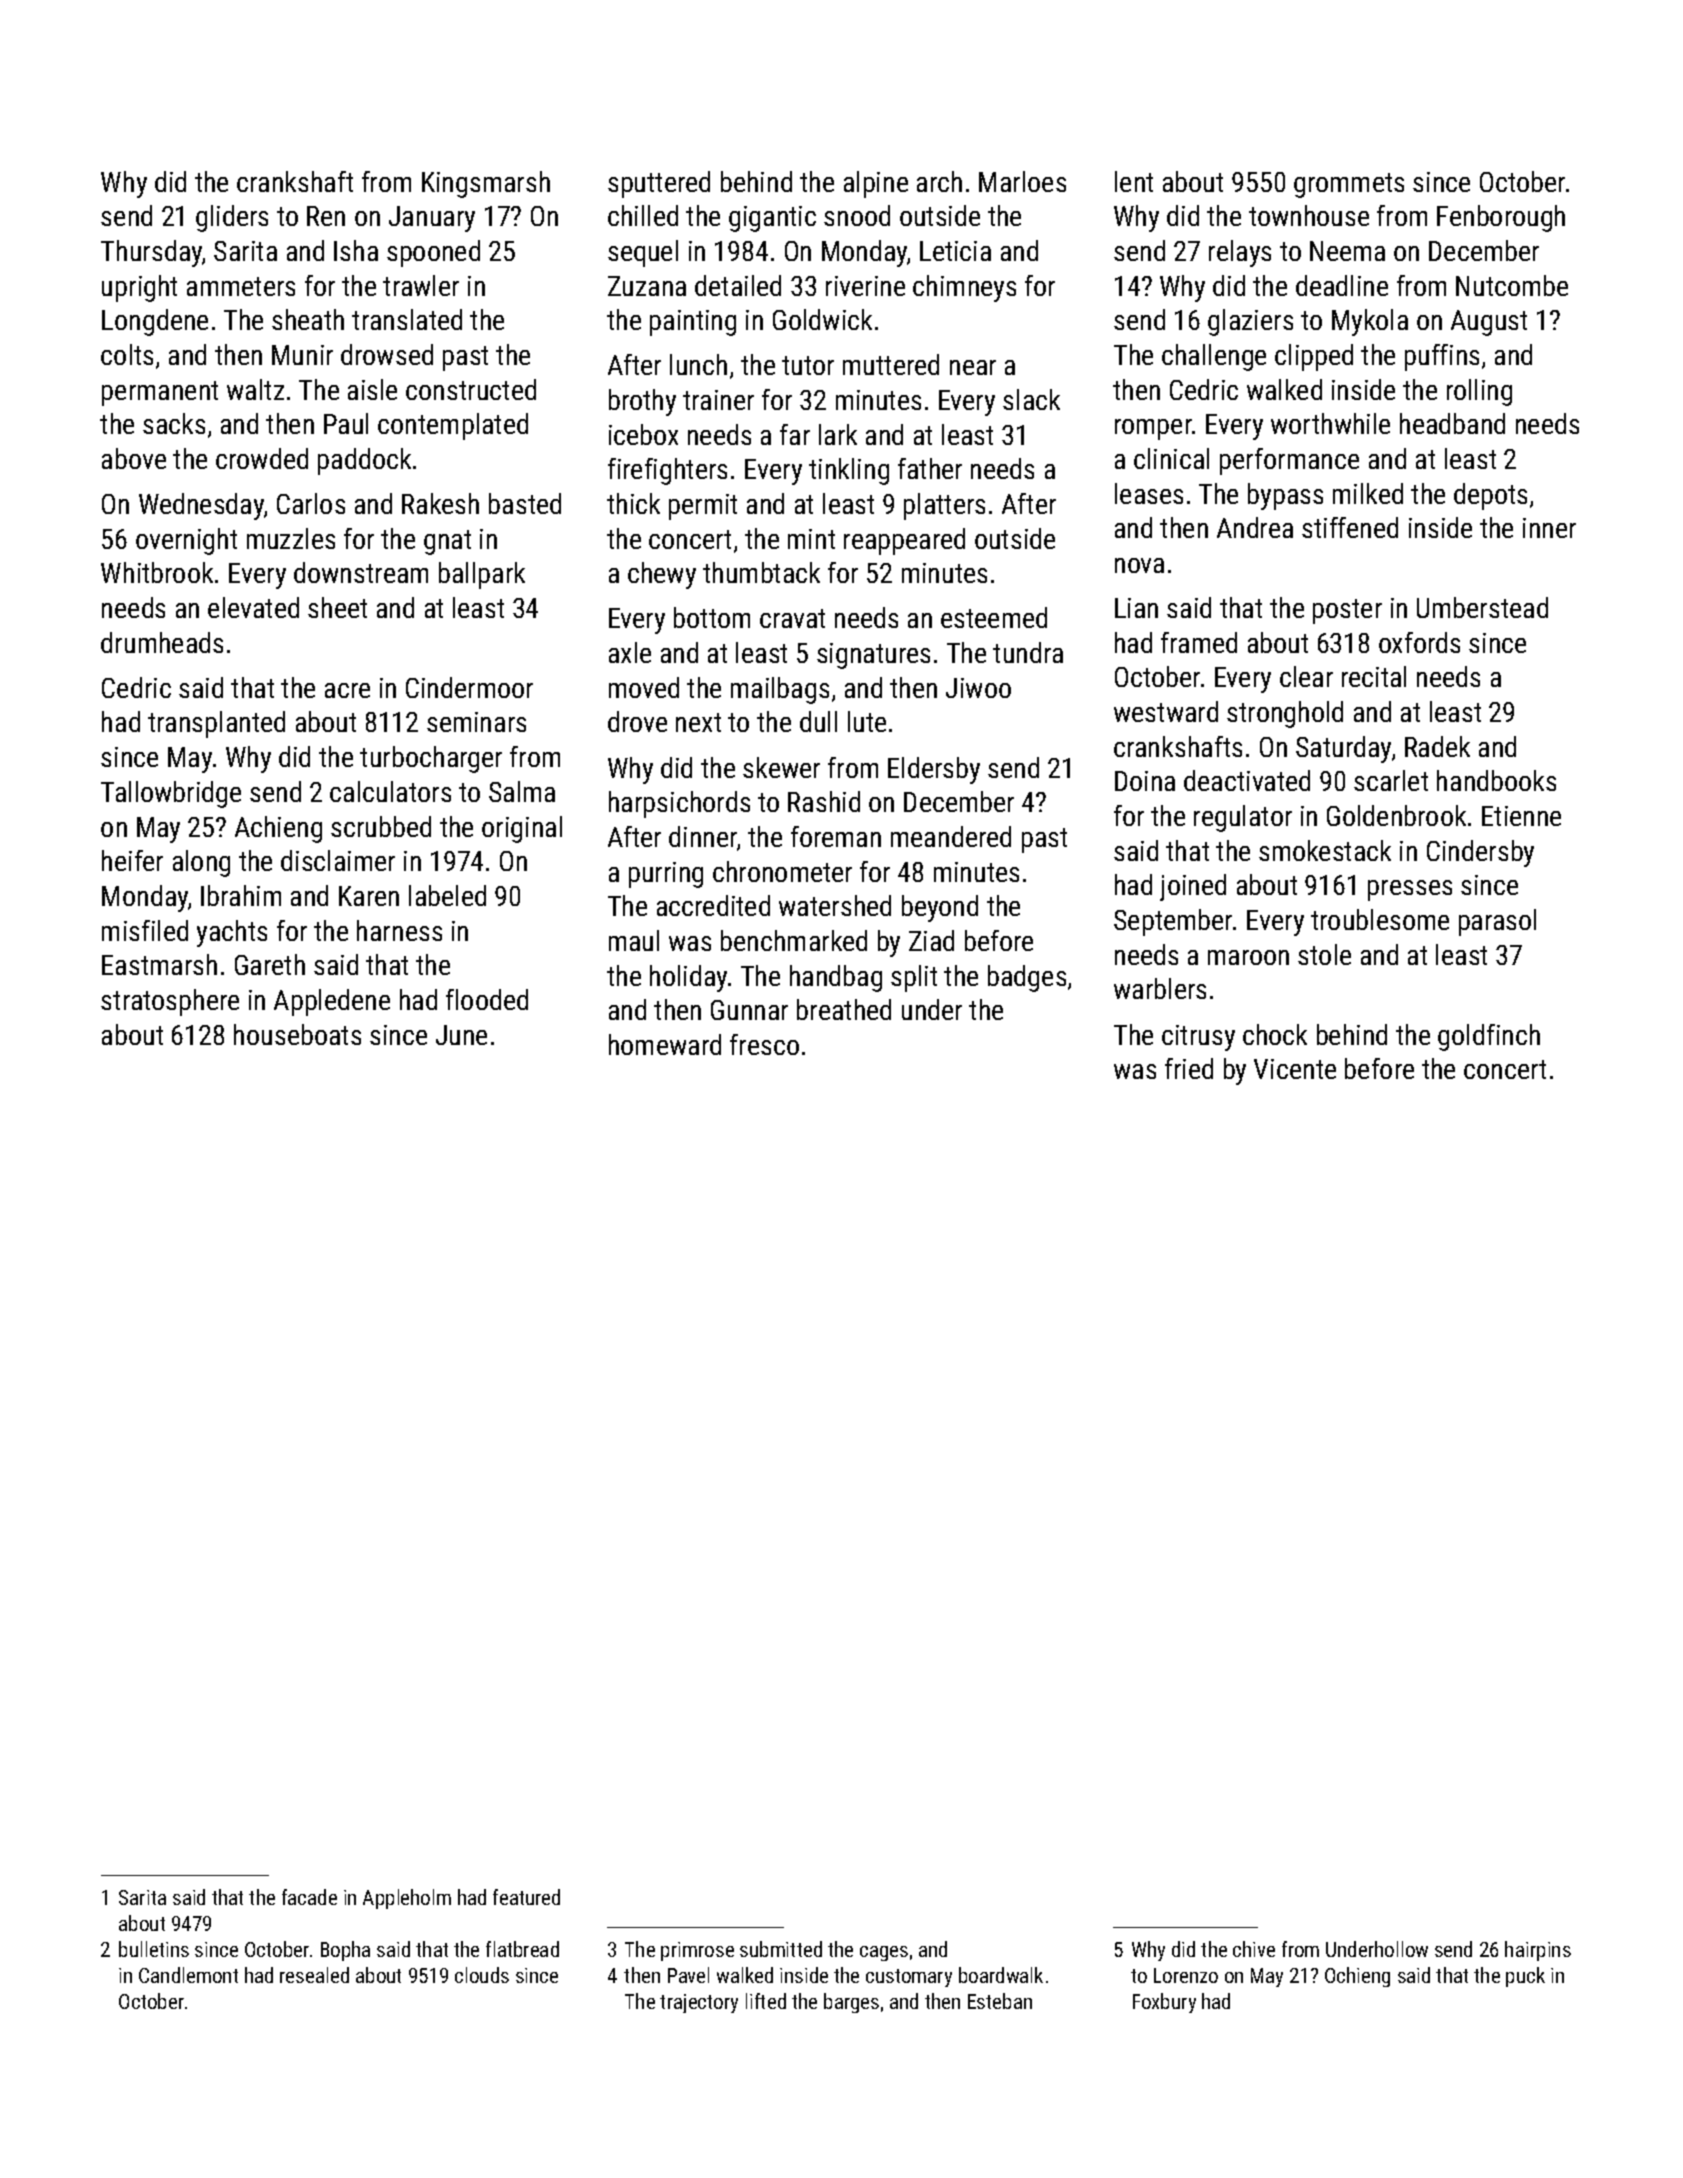 Image resolution: width=1683 pixels, height=2178 pixels. I want to click on Foxbury, so click(1164, 2003).
